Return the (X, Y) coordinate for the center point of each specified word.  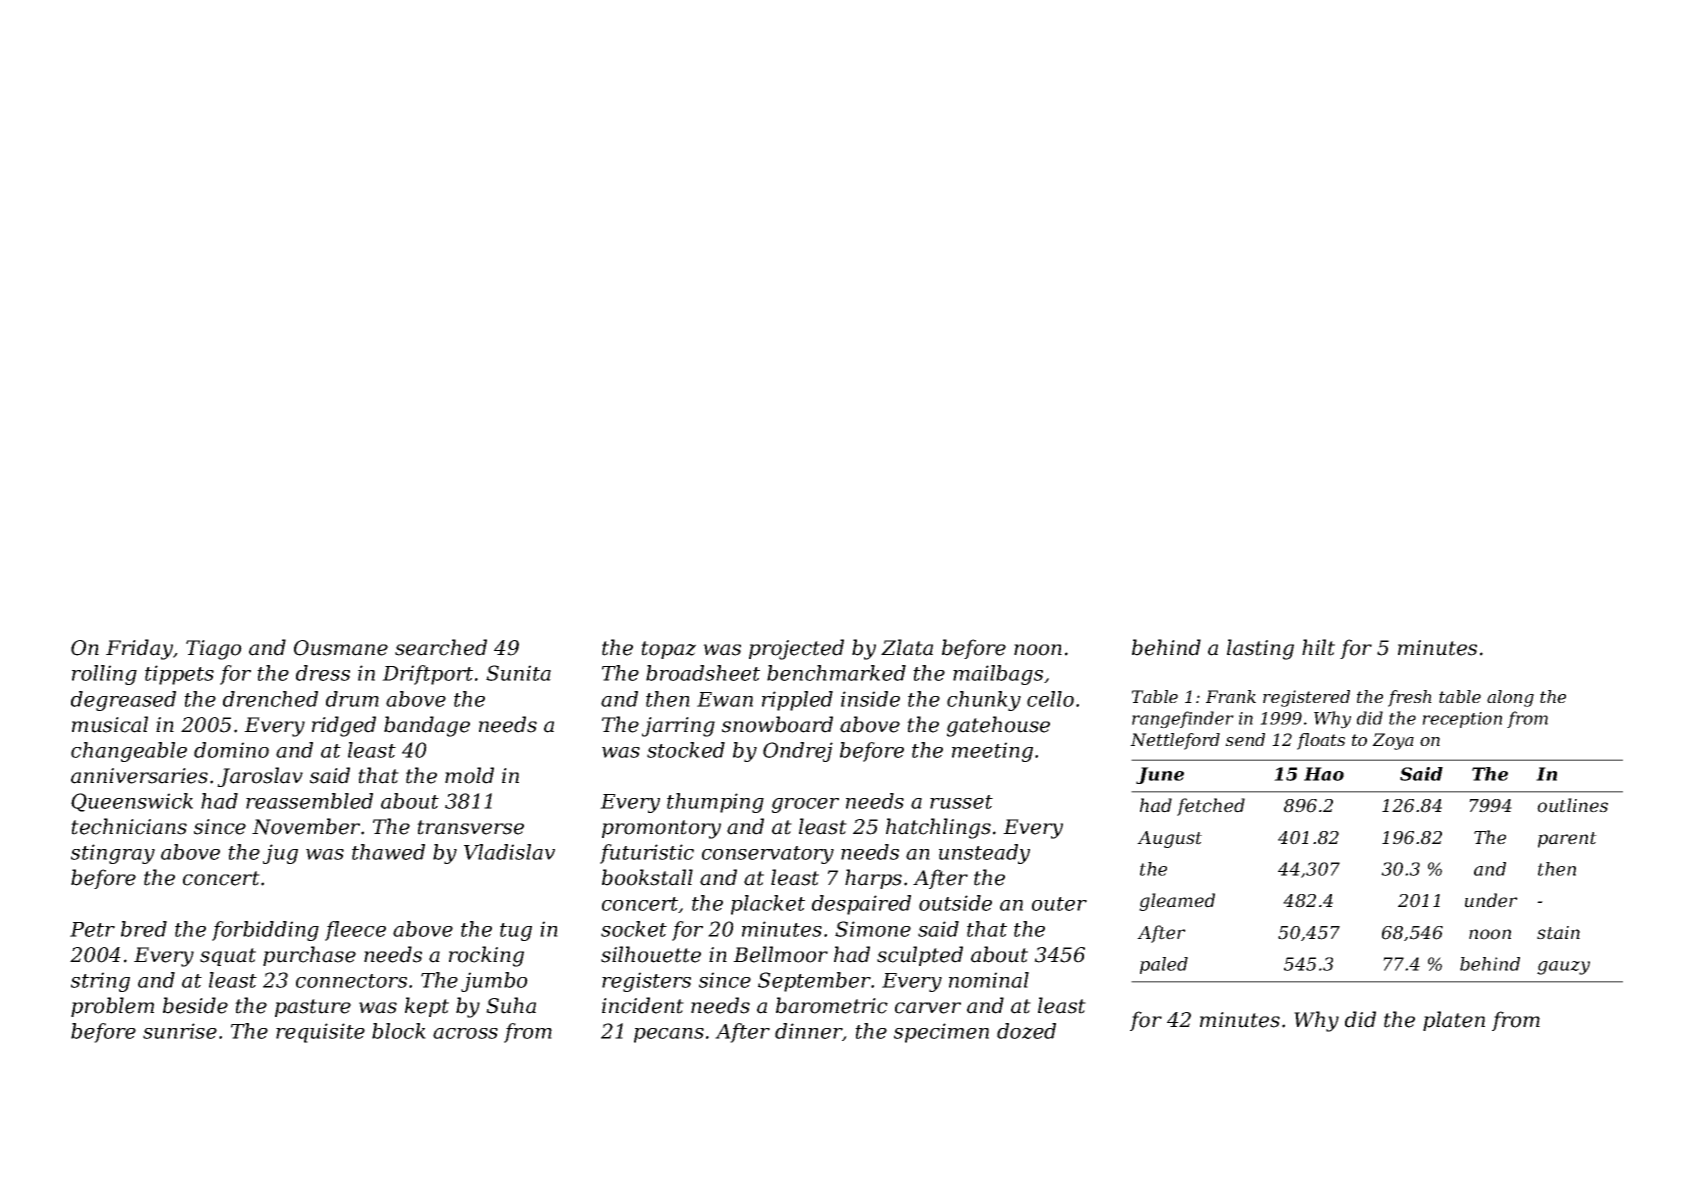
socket (634, 929)
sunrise (180, 1031)
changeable (129, 752)
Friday (139, 649)
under (1491, 900)
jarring (678, 727)
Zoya (1393, 741)
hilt (1318, 647)
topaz (668, 650)
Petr (92, 929)
